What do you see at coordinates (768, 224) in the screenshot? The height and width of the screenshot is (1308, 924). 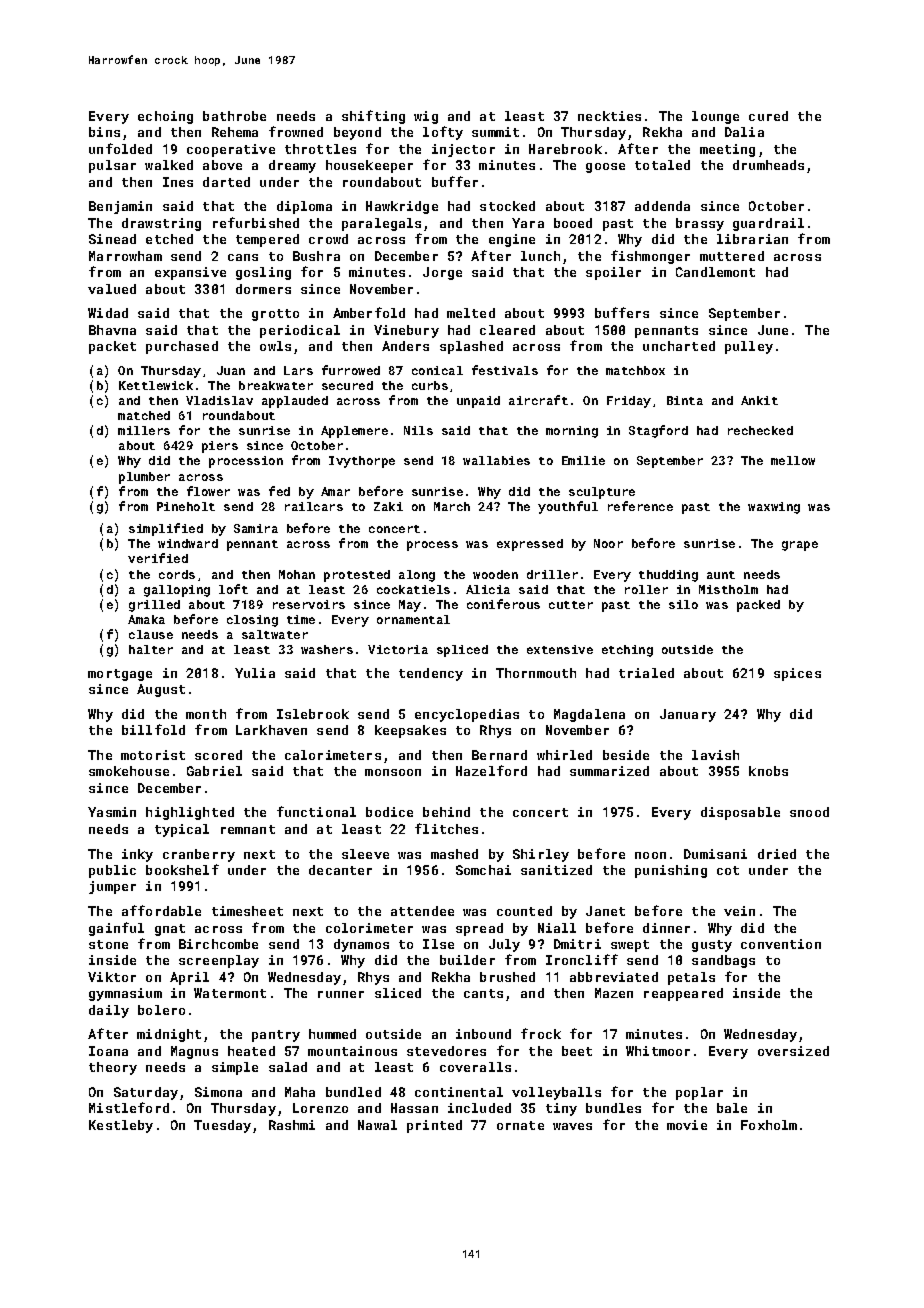 I see `guardrail` at bounding box center [768, 224].
